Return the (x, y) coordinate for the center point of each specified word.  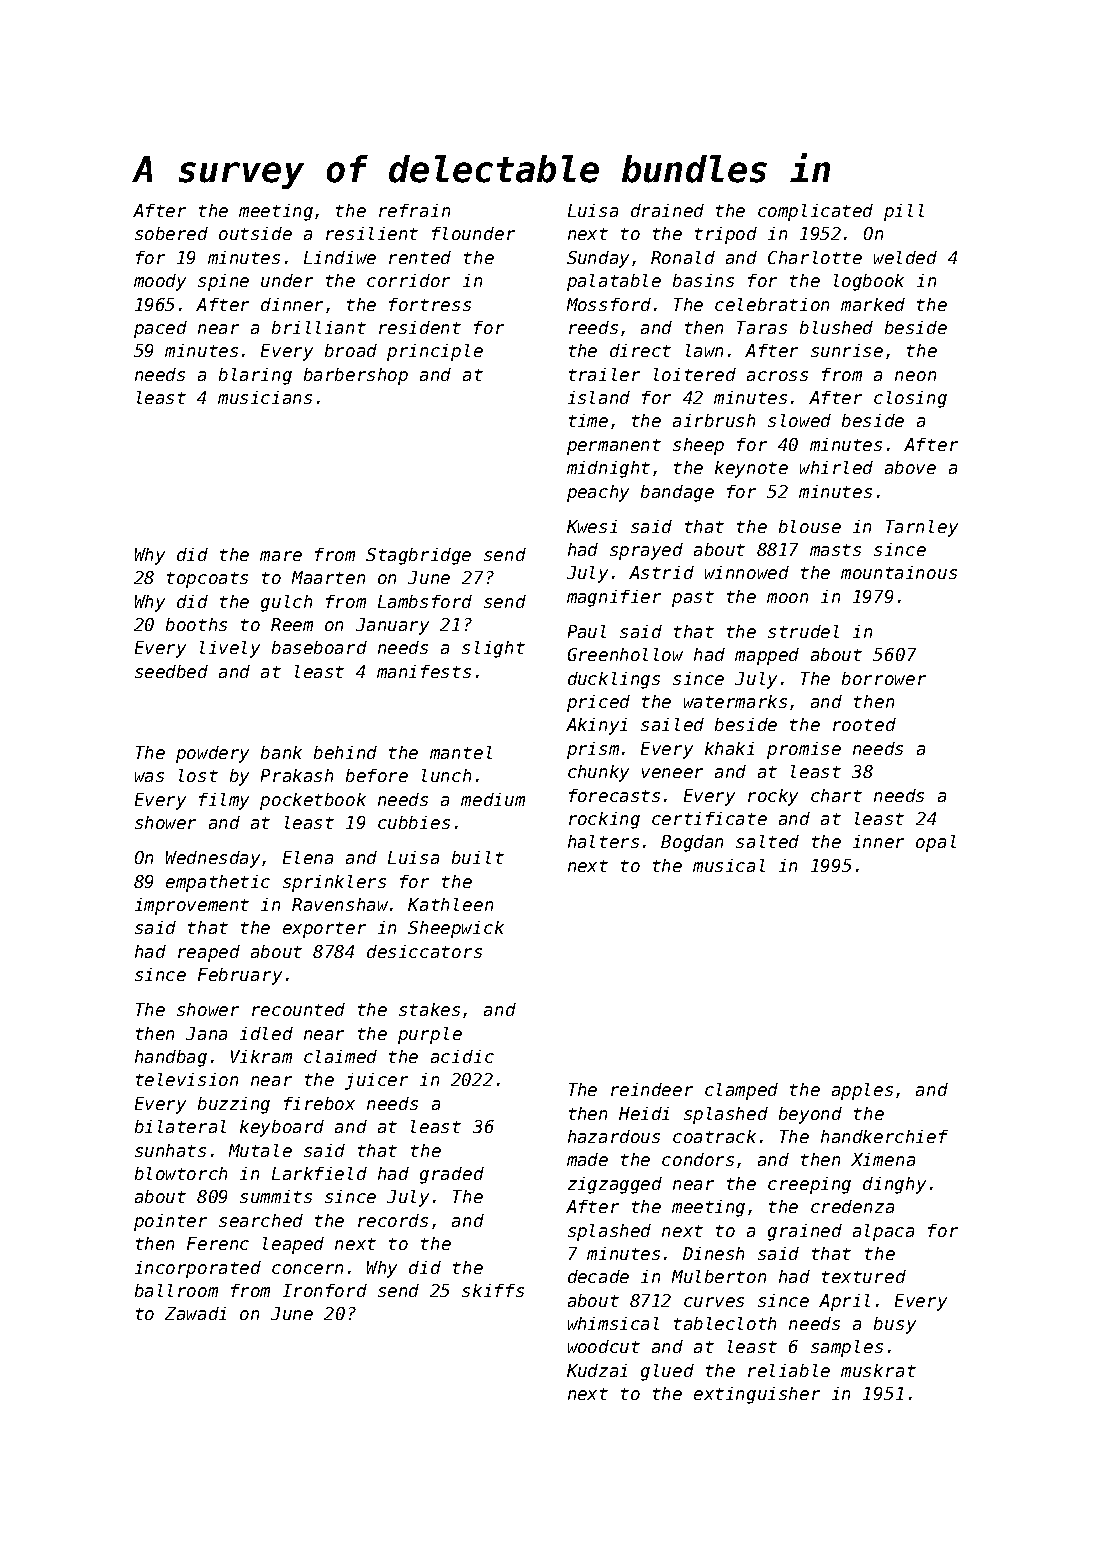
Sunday (598, 259)
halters (603, 841)
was (149, 777)
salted (767, 841)
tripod (726, 235)
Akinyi (596, 726)
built (478, 857)
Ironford (325, 1290)
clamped (741, 1091)
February (240, 976)
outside (255, 233)
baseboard (319, 647)
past (693, 599)
